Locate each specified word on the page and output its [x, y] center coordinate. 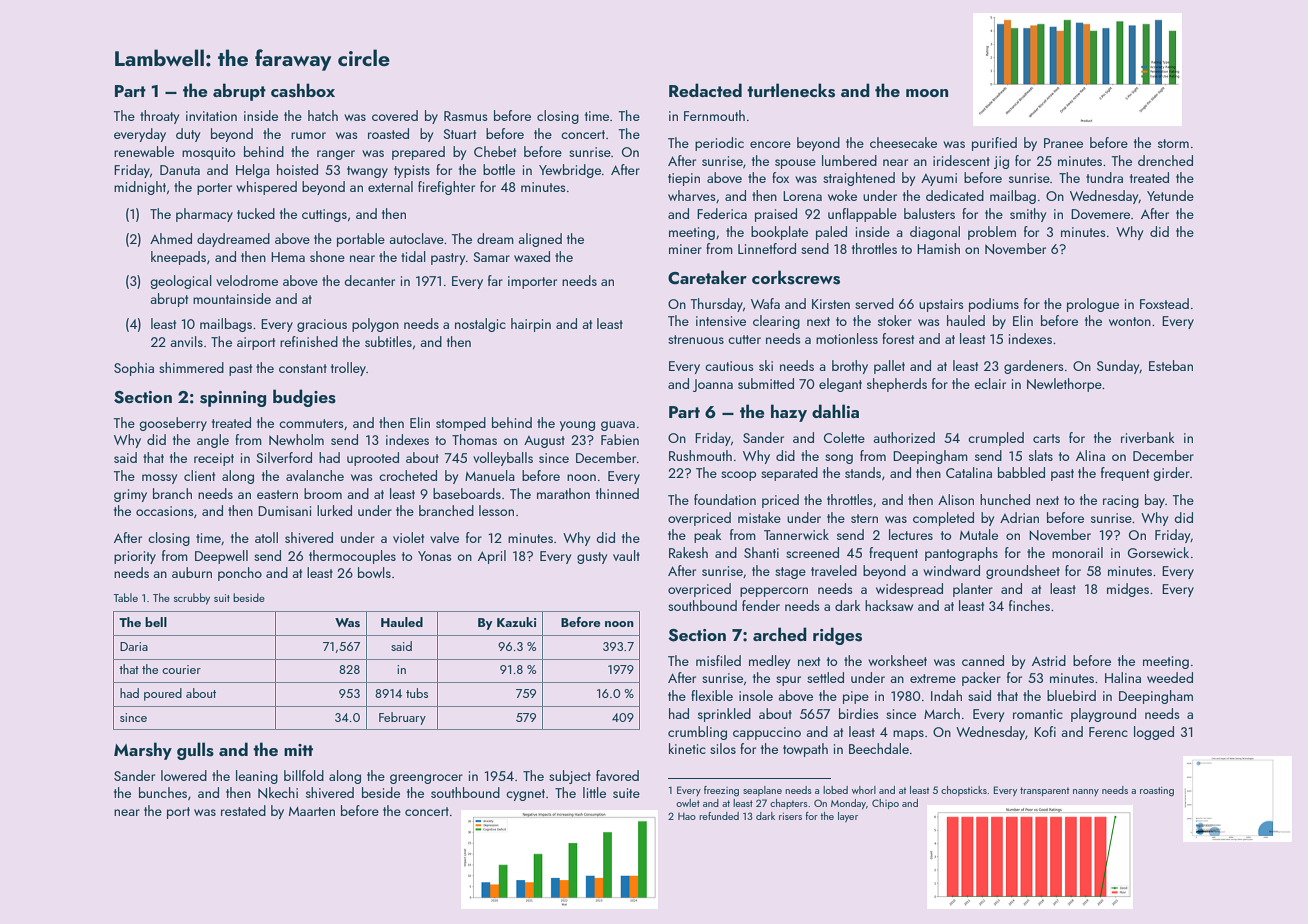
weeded [1170, 677]
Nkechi [278, 793]
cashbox [303, 90]
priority [135, 557]
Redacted [705, 90]
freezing [721, 791]
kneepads [178, 258]
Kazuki [516, 622]
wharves [692, 195]
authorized [904, 437]
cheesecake [903, 142]
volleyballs [503, 459]
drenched [1165, 160]
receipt [214, 459]
